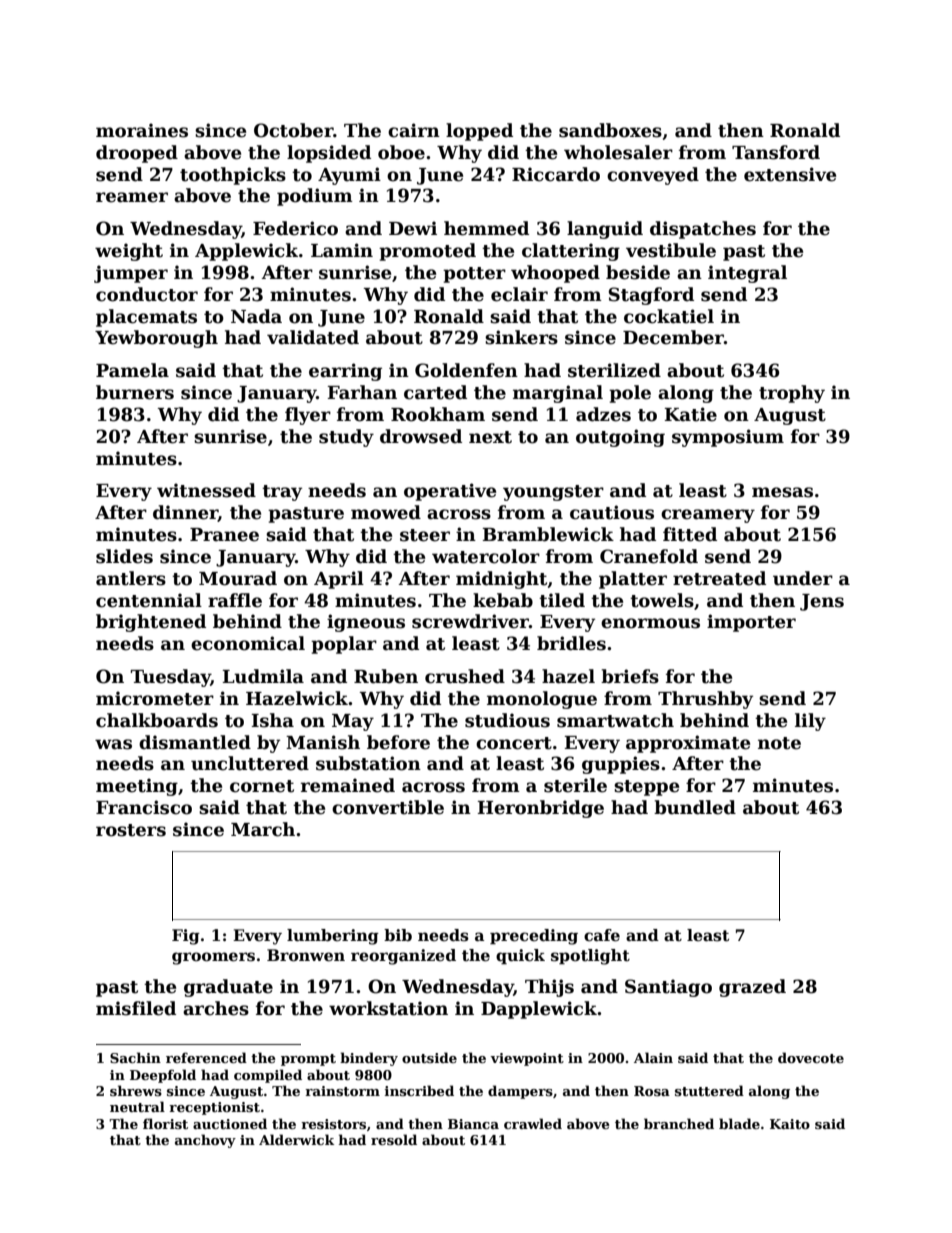 The image size is (952, 1233). Describe the element at coordinates (345, 372) in the image. I see `earring` at that location.
